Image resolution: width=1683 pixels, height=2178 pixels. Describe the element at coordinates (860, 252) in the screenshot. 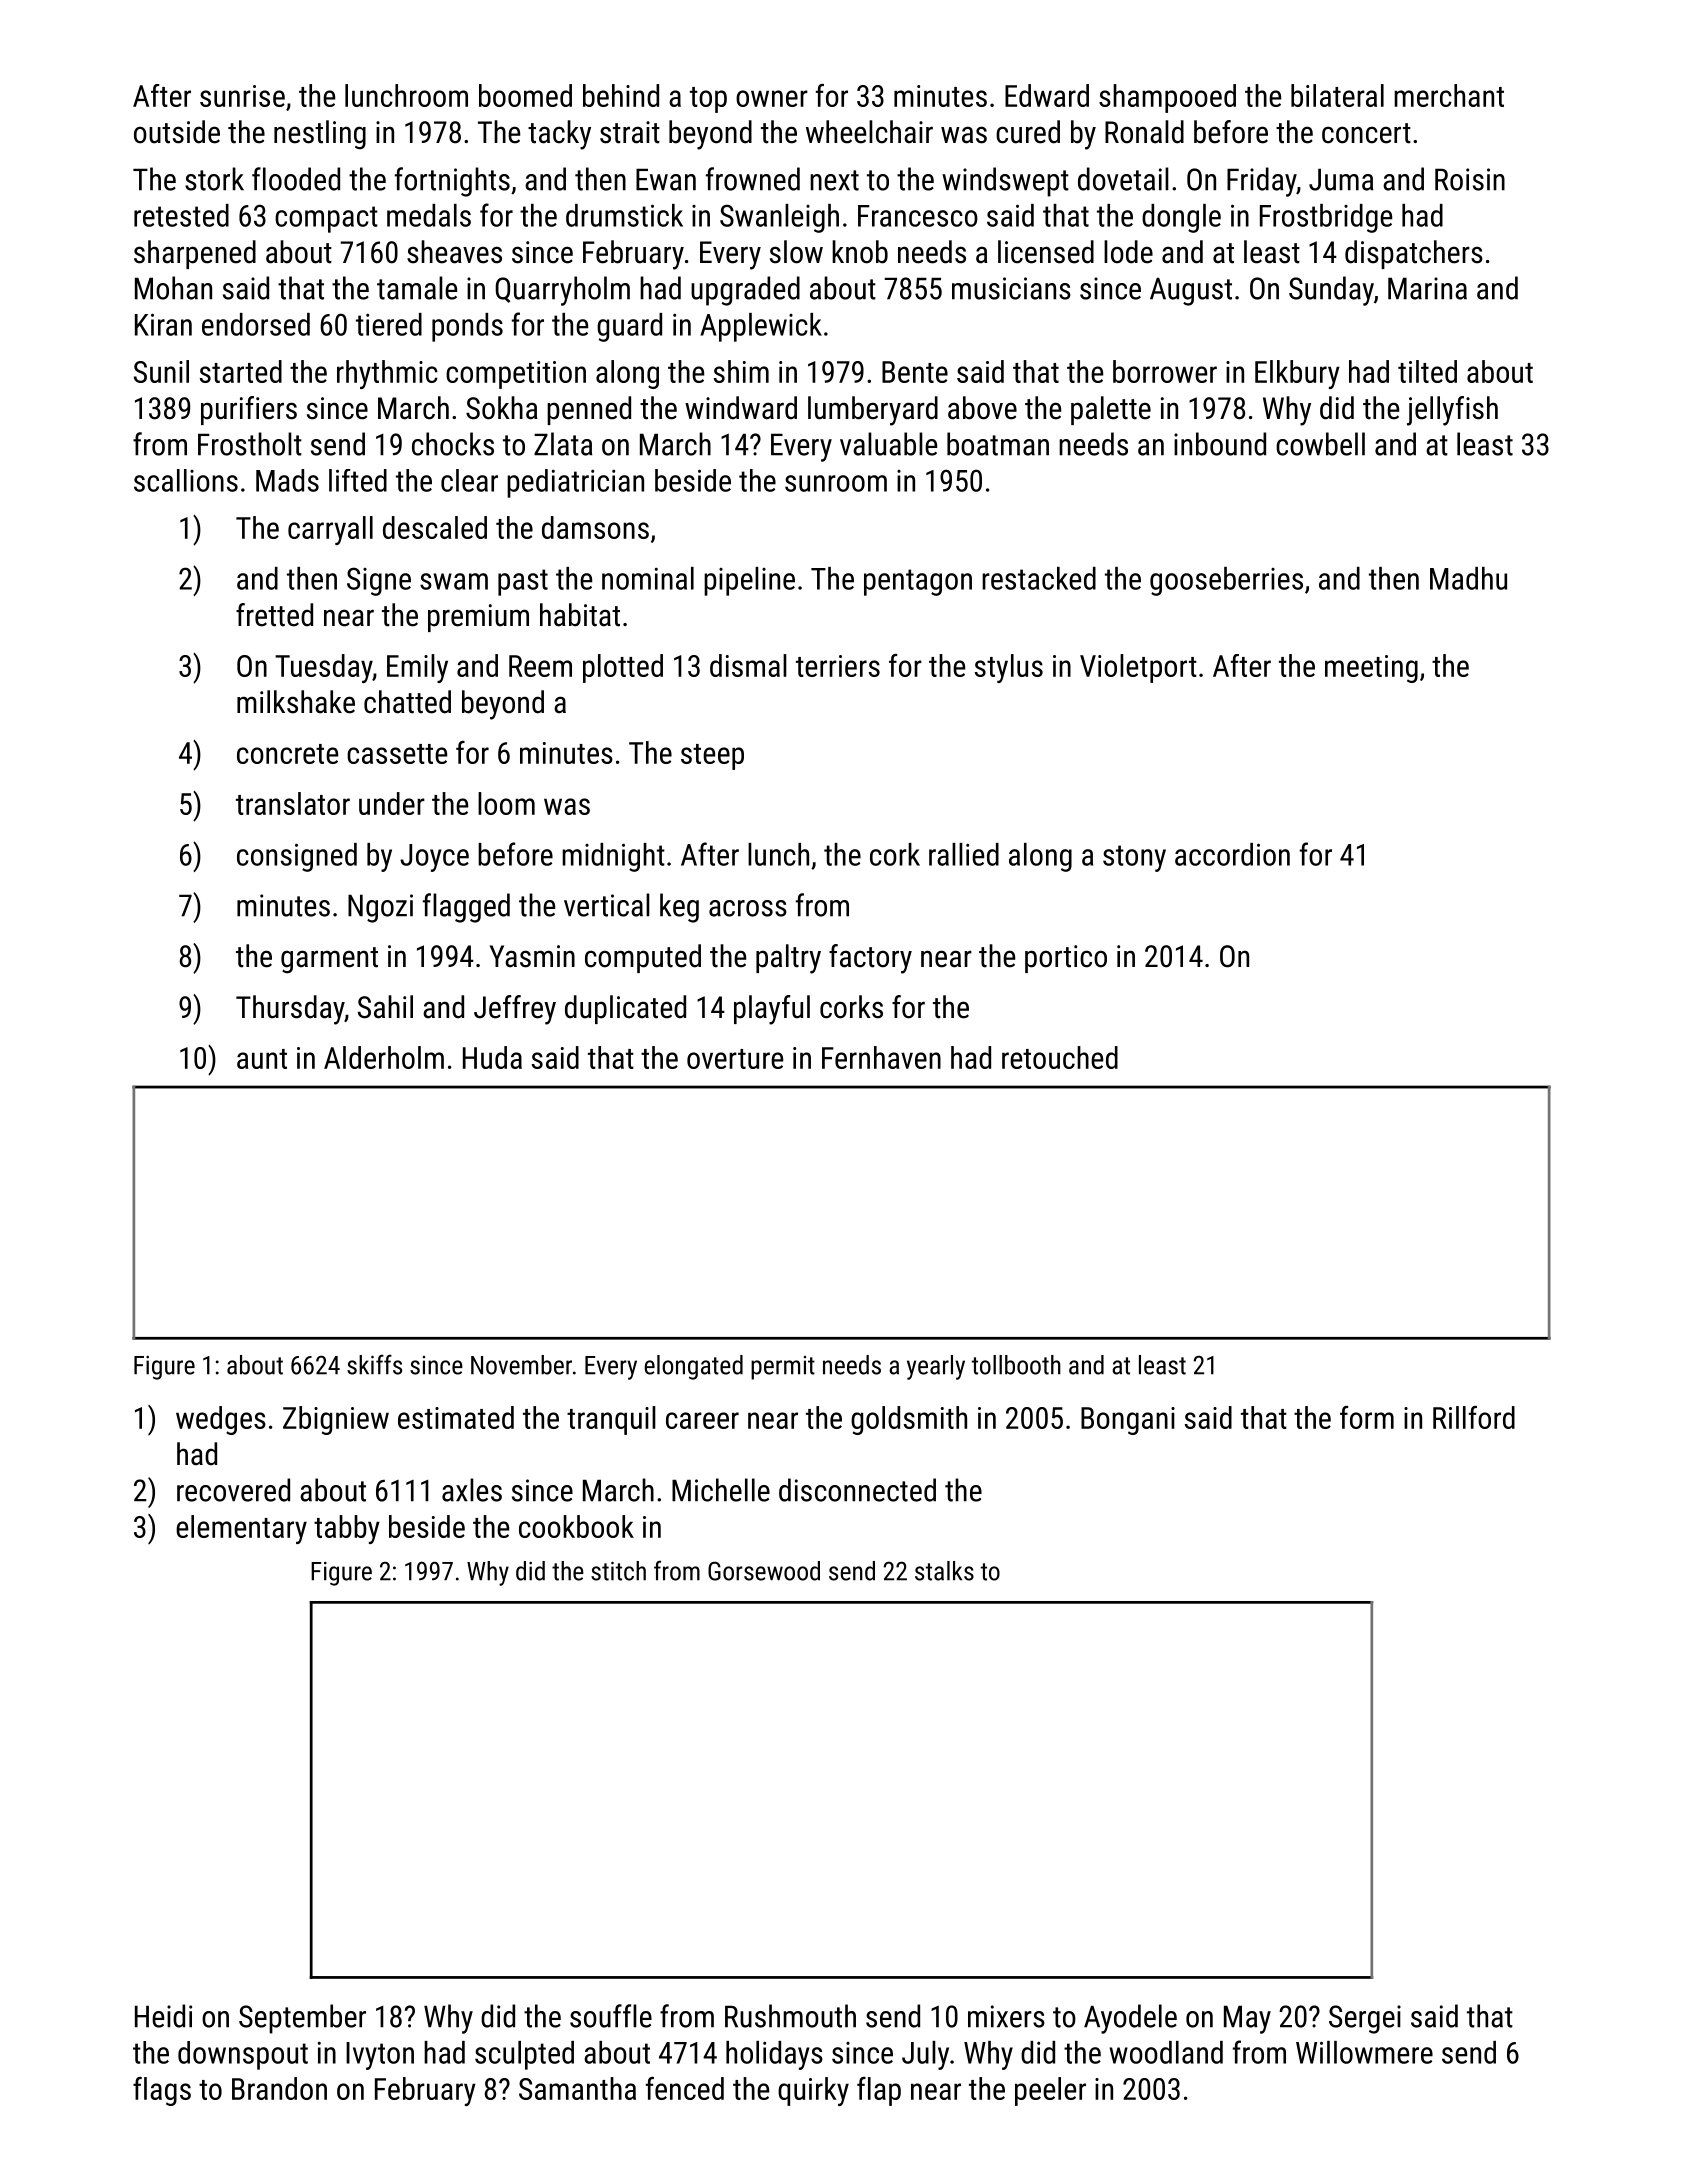

I see `knob` at that location.
